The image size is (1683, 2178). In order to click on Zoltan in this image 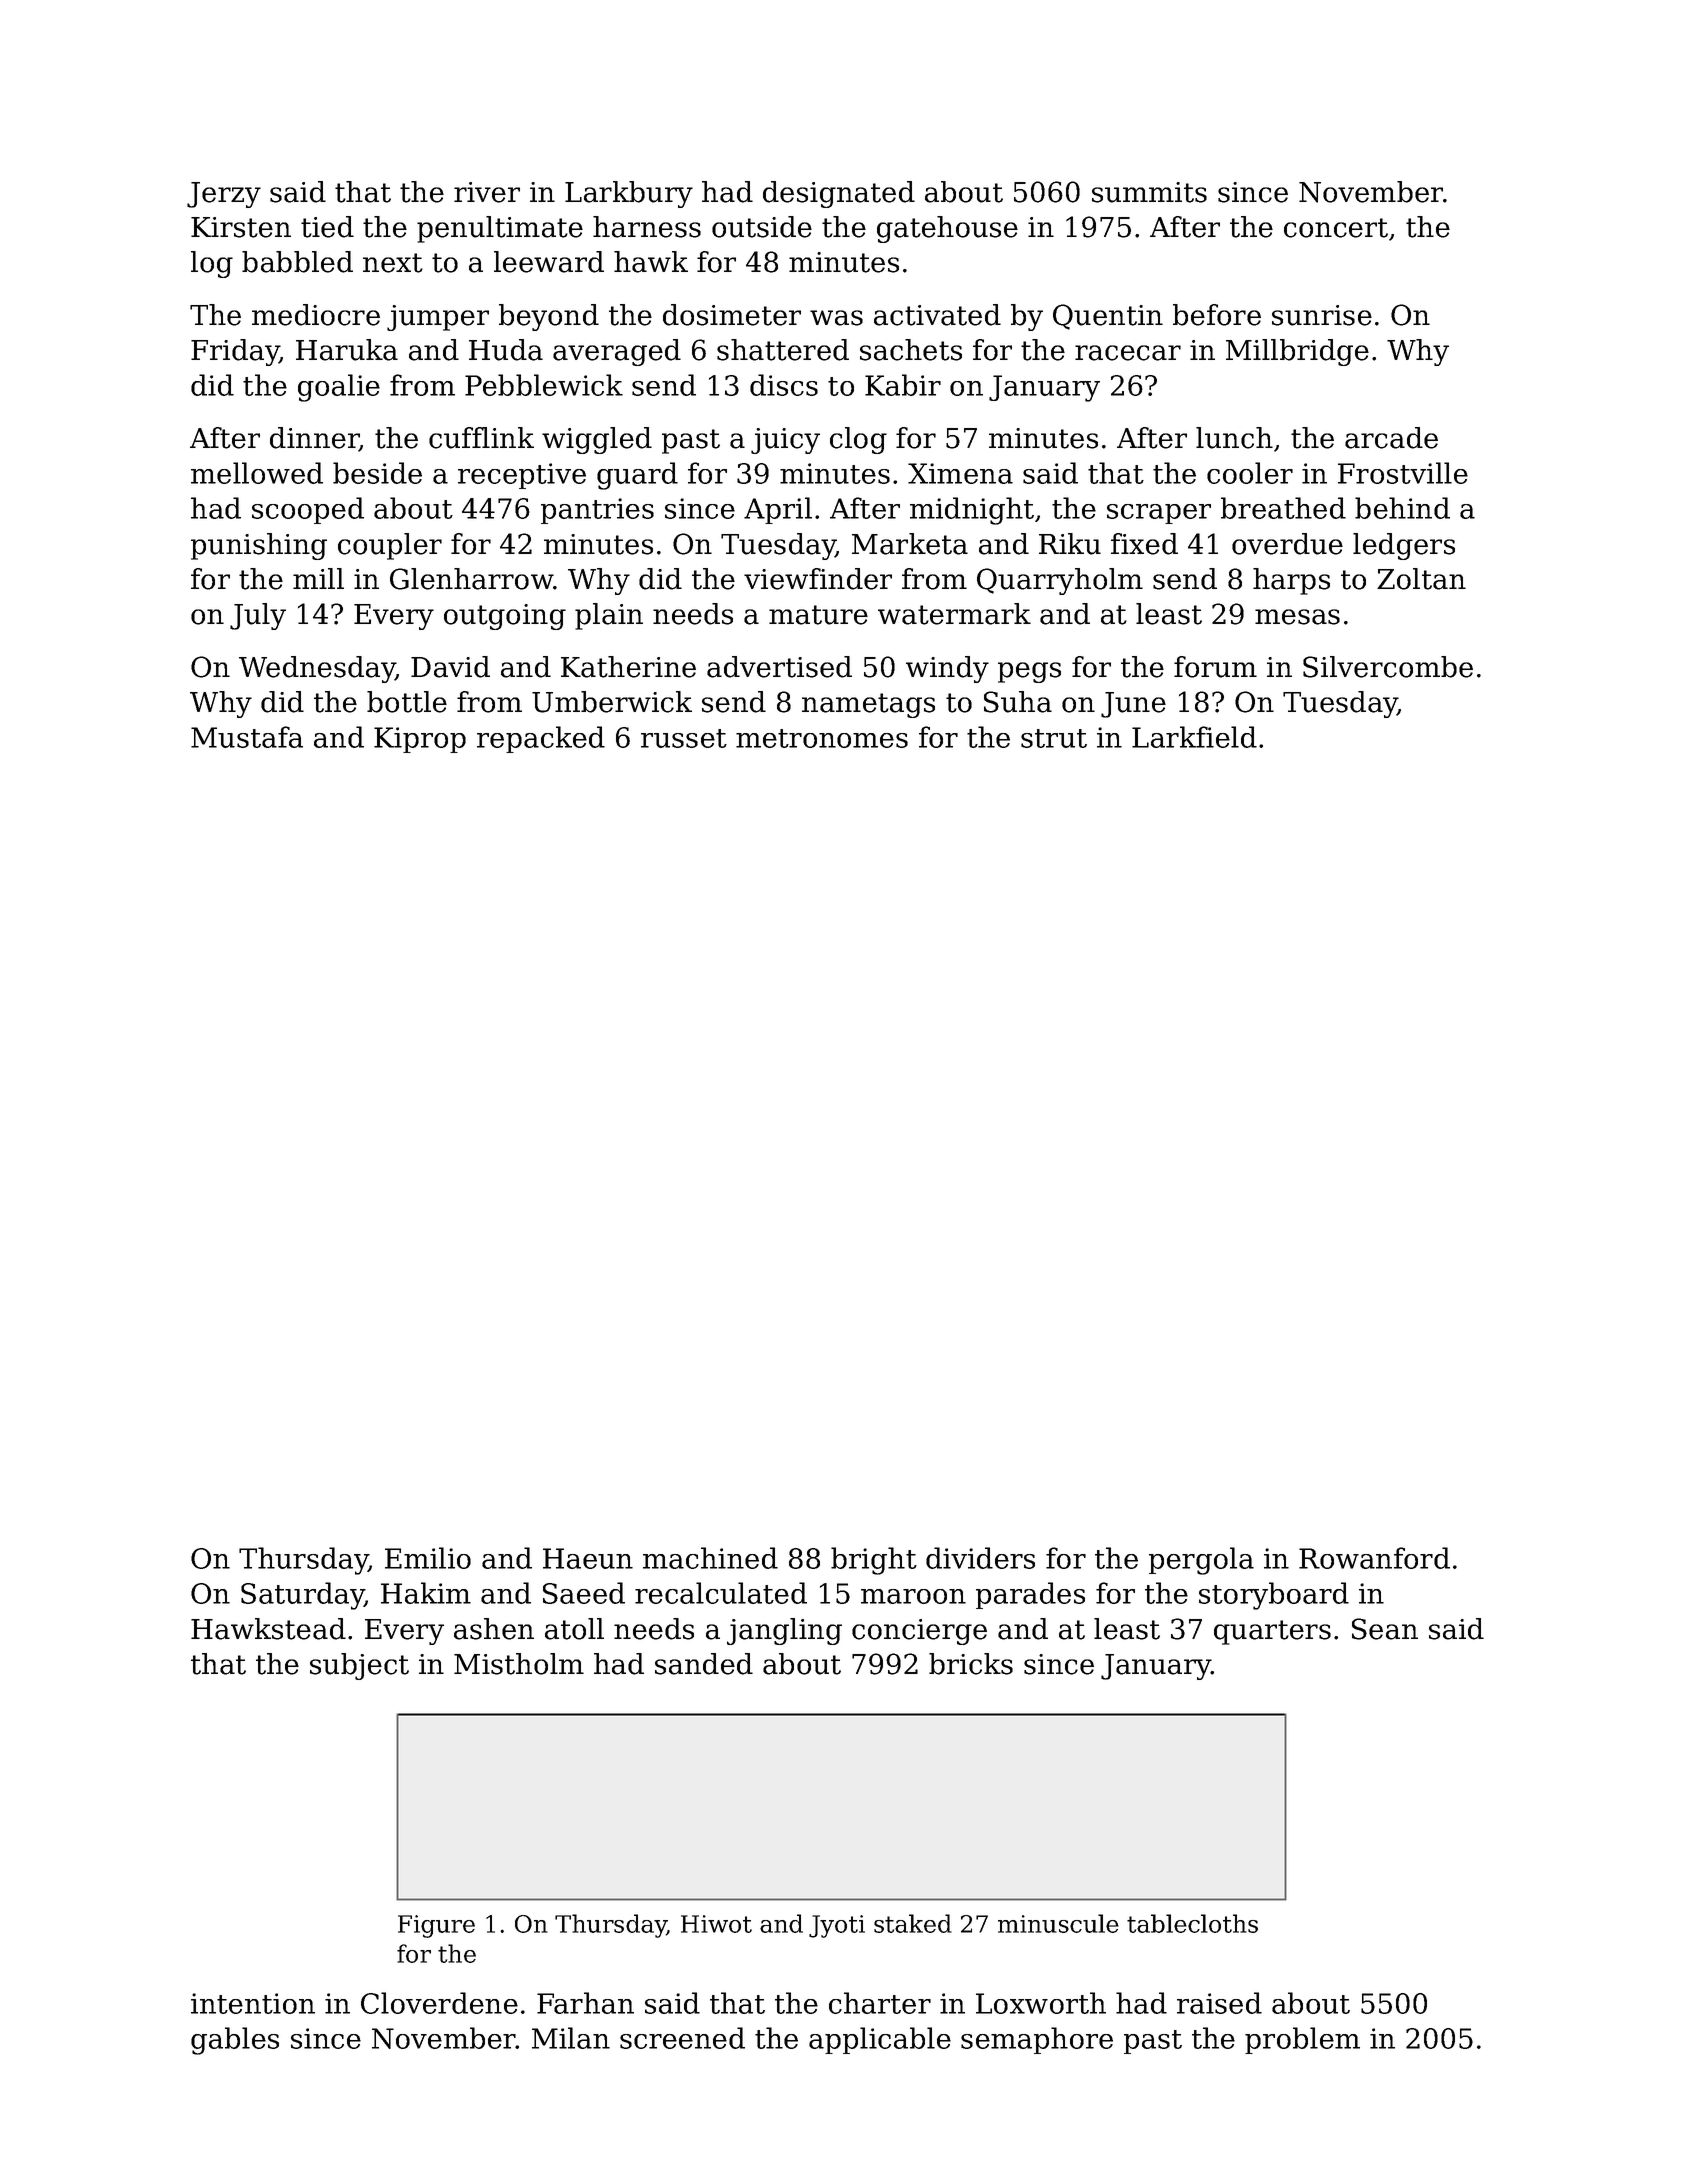, I will do `click(1421, 579)`.
